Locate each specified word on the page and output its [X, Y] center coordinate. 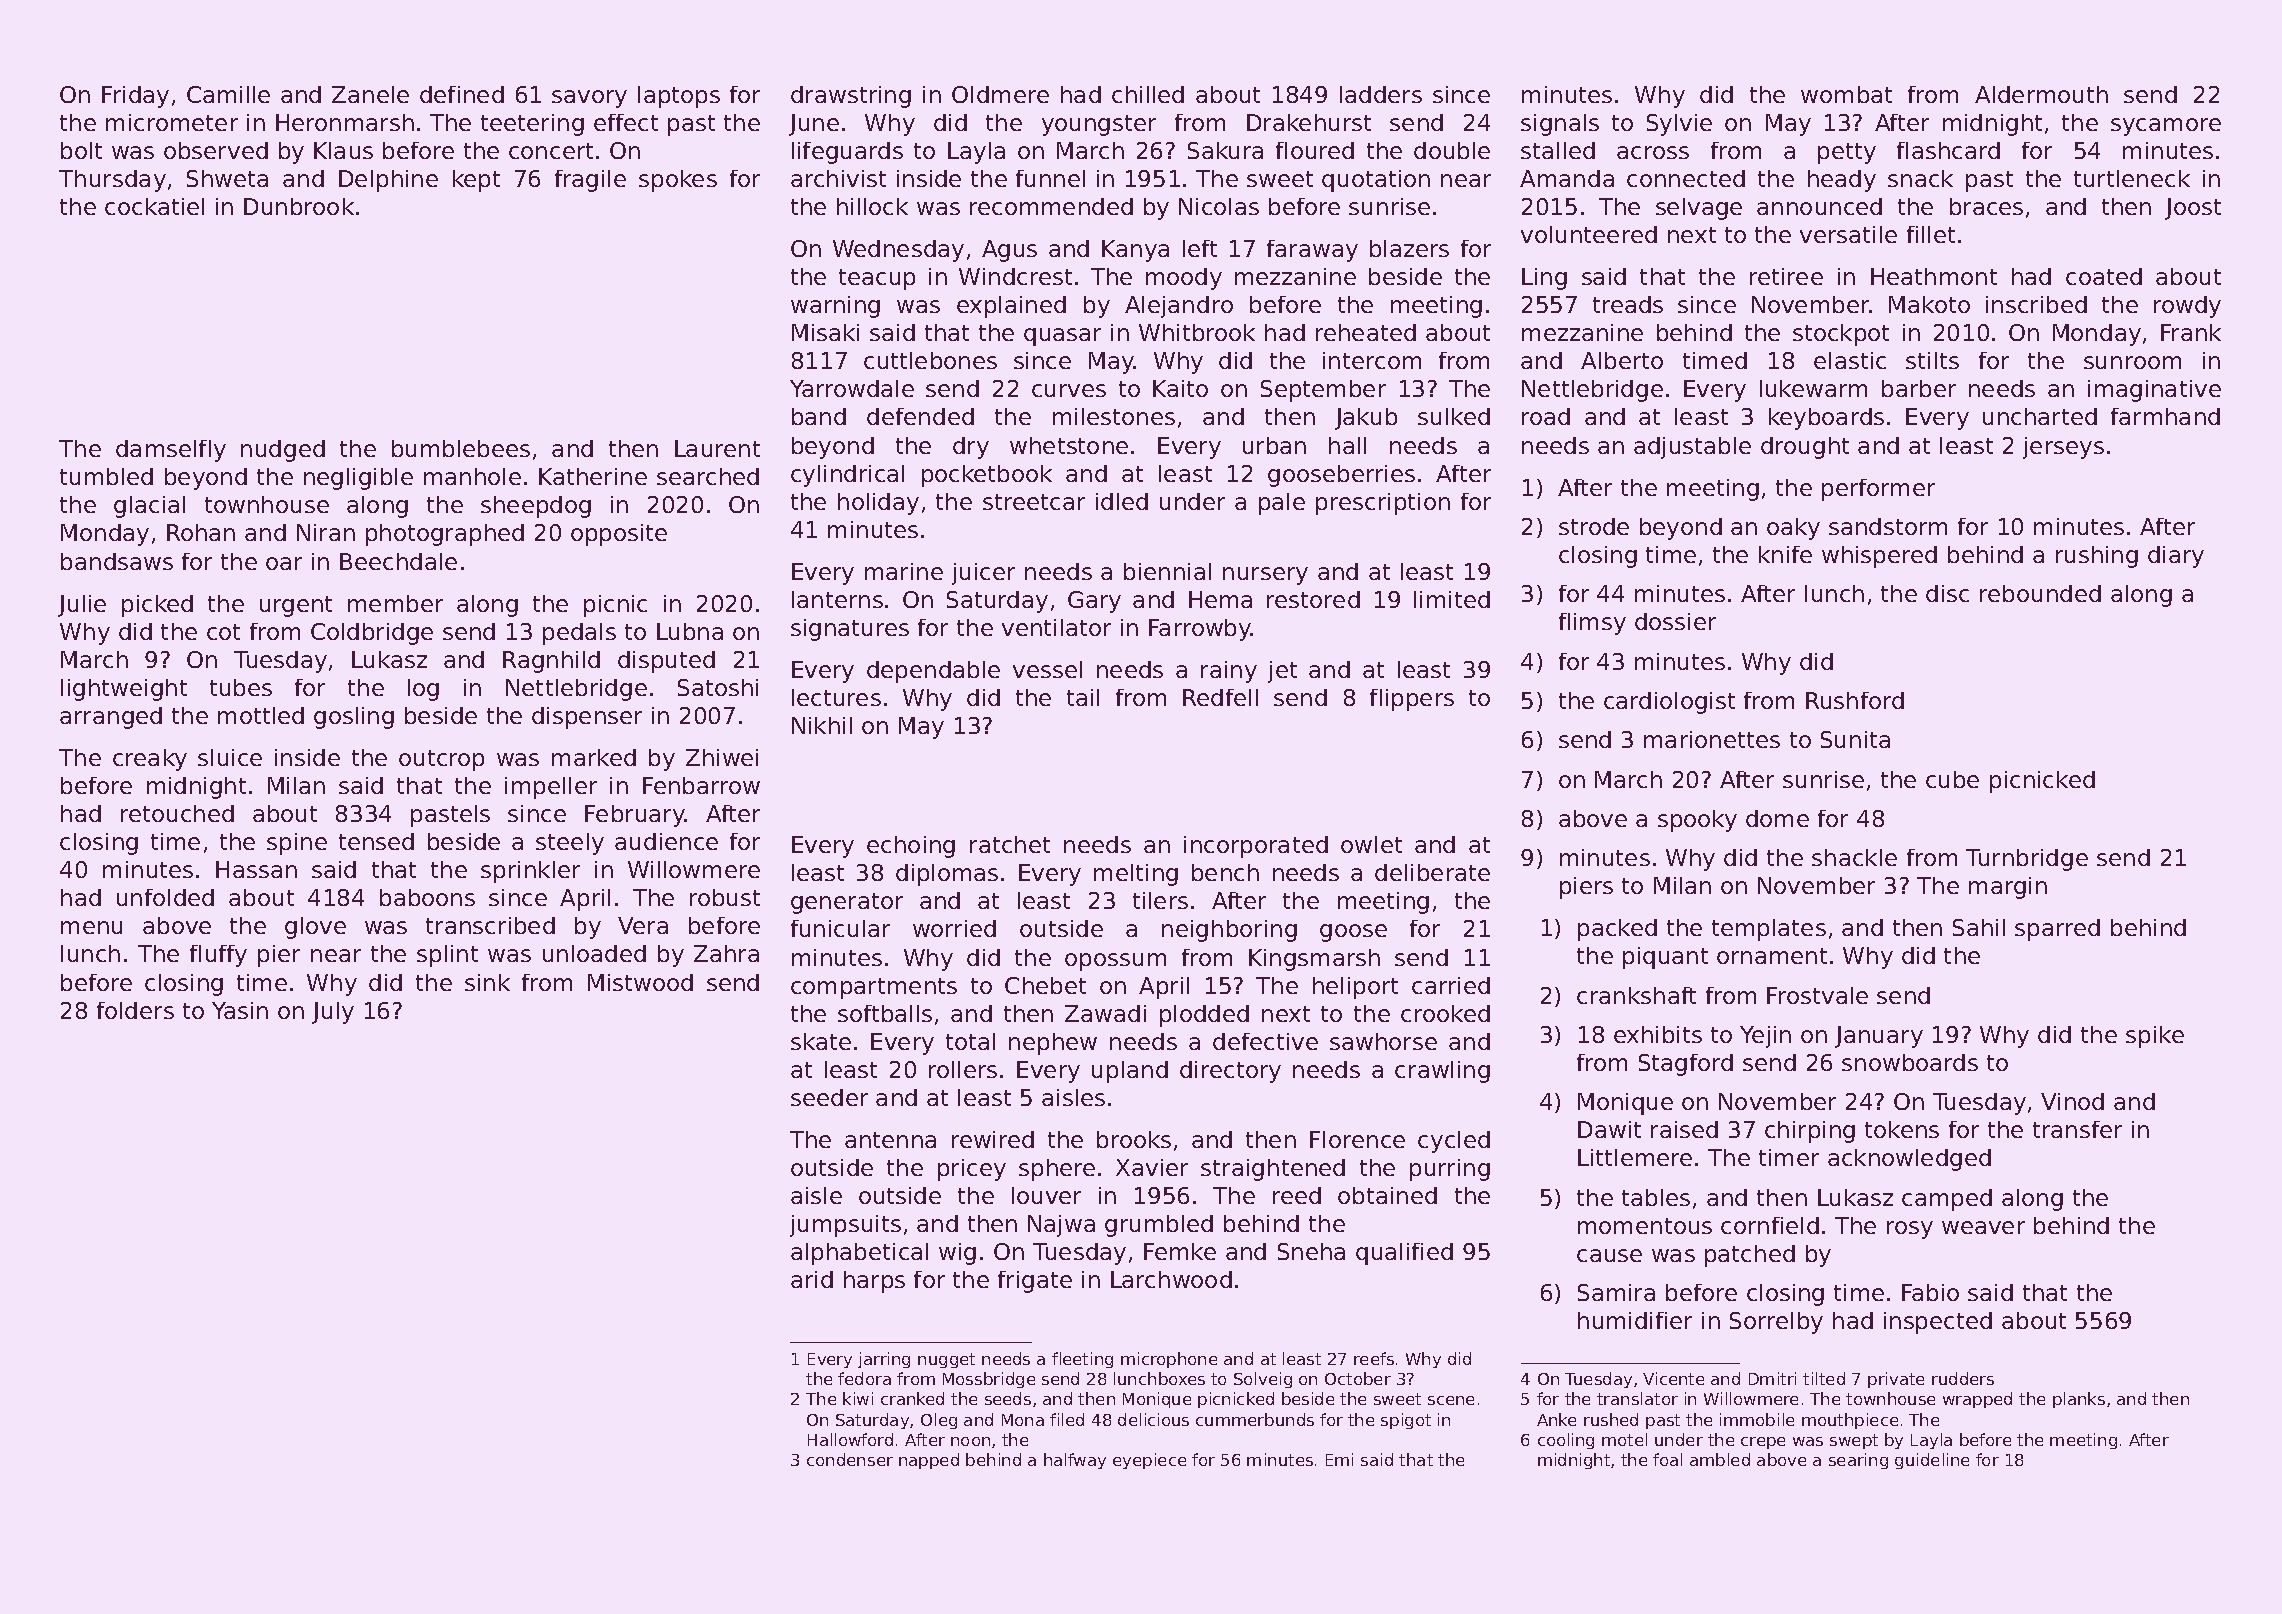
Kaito [1180, 388]
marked [594, 757]
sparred [2057, 930]
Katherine [593, 476]
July [333, 1013]
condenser [850, 1459]
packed [1617, 930]
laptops [679, 97]
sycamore [2166, 127]
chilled [1148, 94]
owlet [1371, 844]
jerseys [2063, 448]
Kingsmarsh [1314, 960]
